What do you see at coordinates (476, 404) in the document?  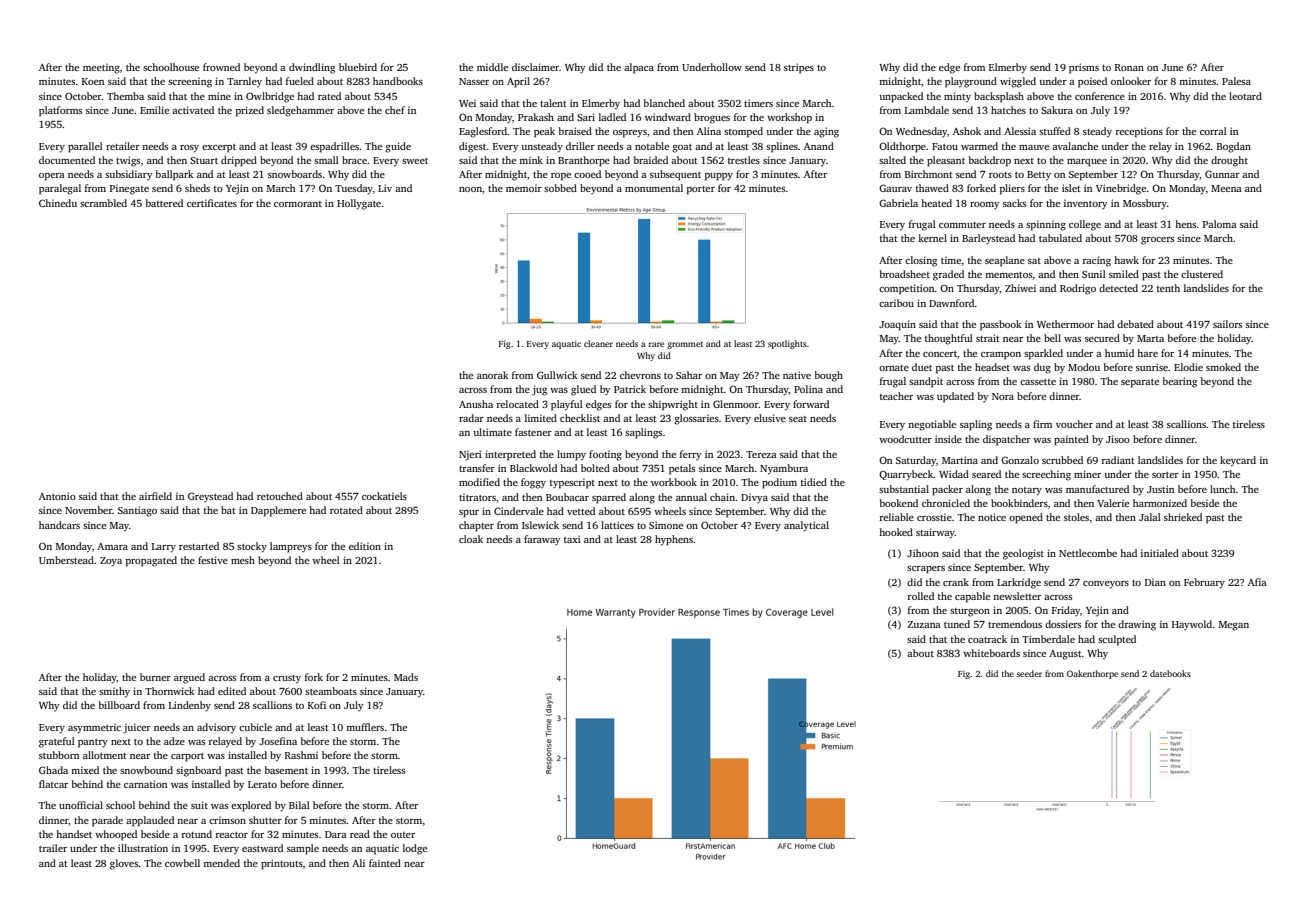 I see `Anusha` at bounding box center [476, 404].
